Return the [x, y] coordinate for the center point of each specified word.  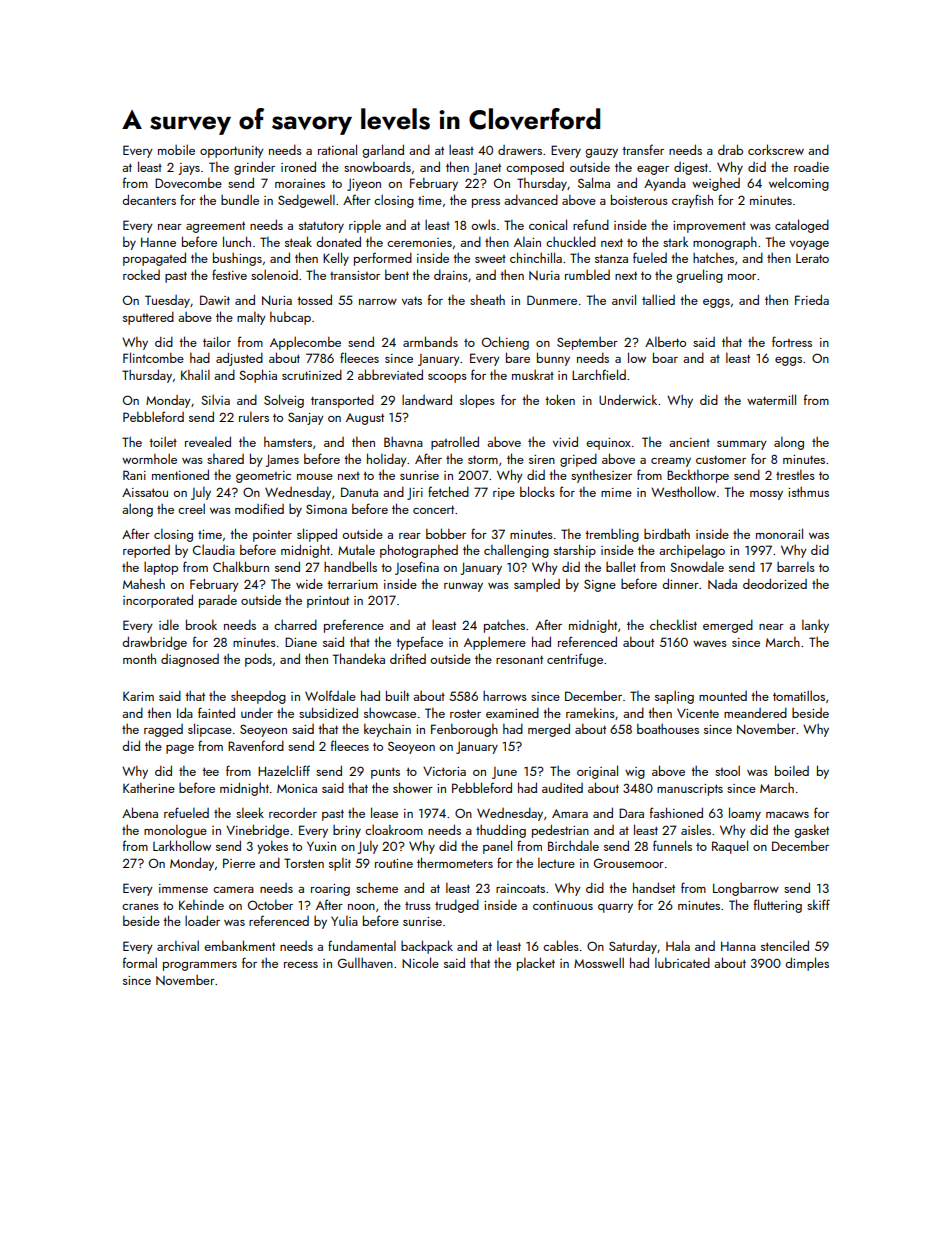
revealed [208, 441]
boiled [792, 770]
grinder [254, 168]
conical [548, 224]
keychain [387, 730]
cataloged [802, 226]
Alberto [665, 342]
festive [229, 274]
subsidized [328, 712]
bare [518, 357]
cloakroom [394, 829]
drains [451, 274]
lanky [815, 626]
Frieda [812, 299]
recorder [293, 813]
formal [140, 962]
